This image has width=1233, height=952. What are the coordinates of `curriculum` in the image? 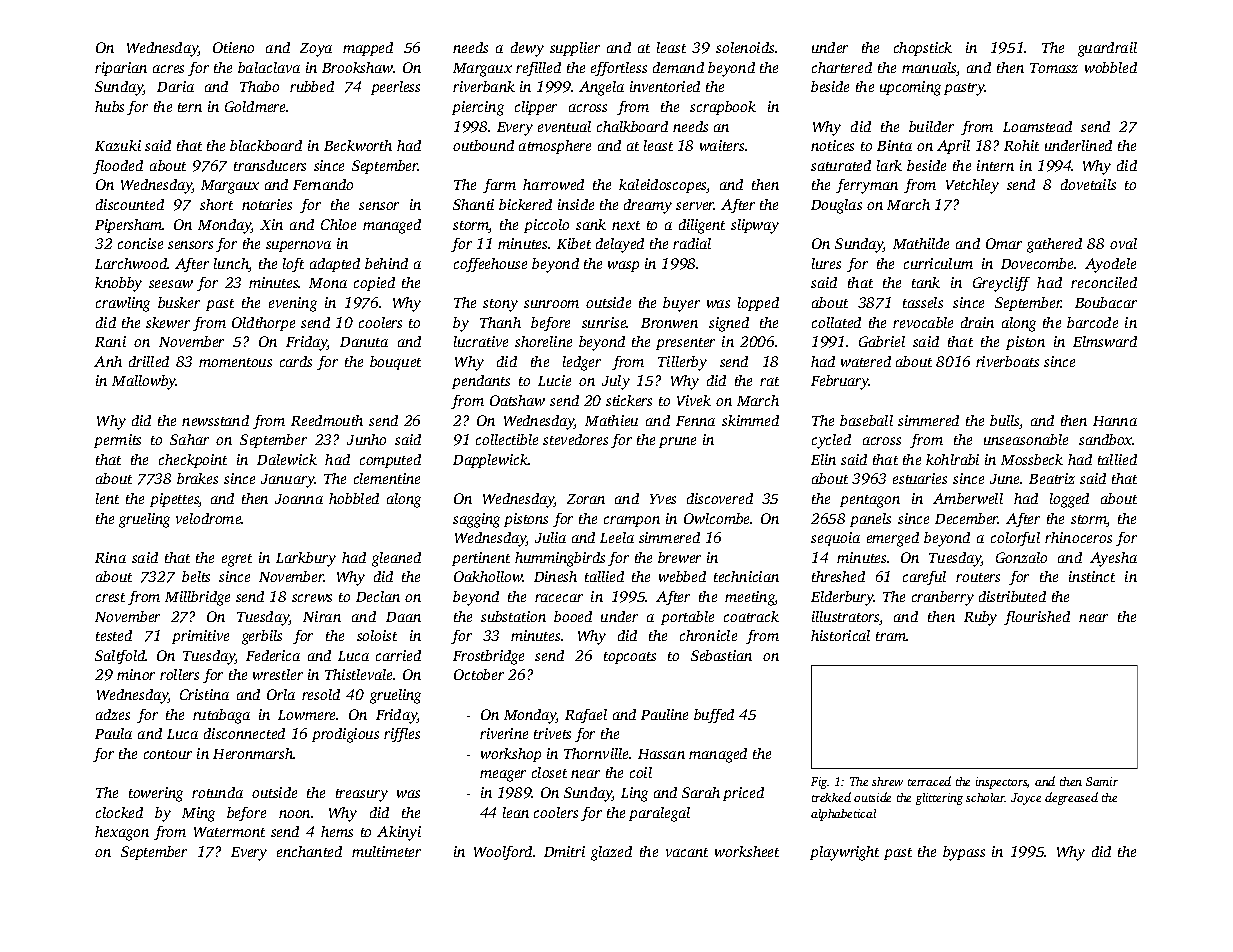 It's located at (938, 263).
